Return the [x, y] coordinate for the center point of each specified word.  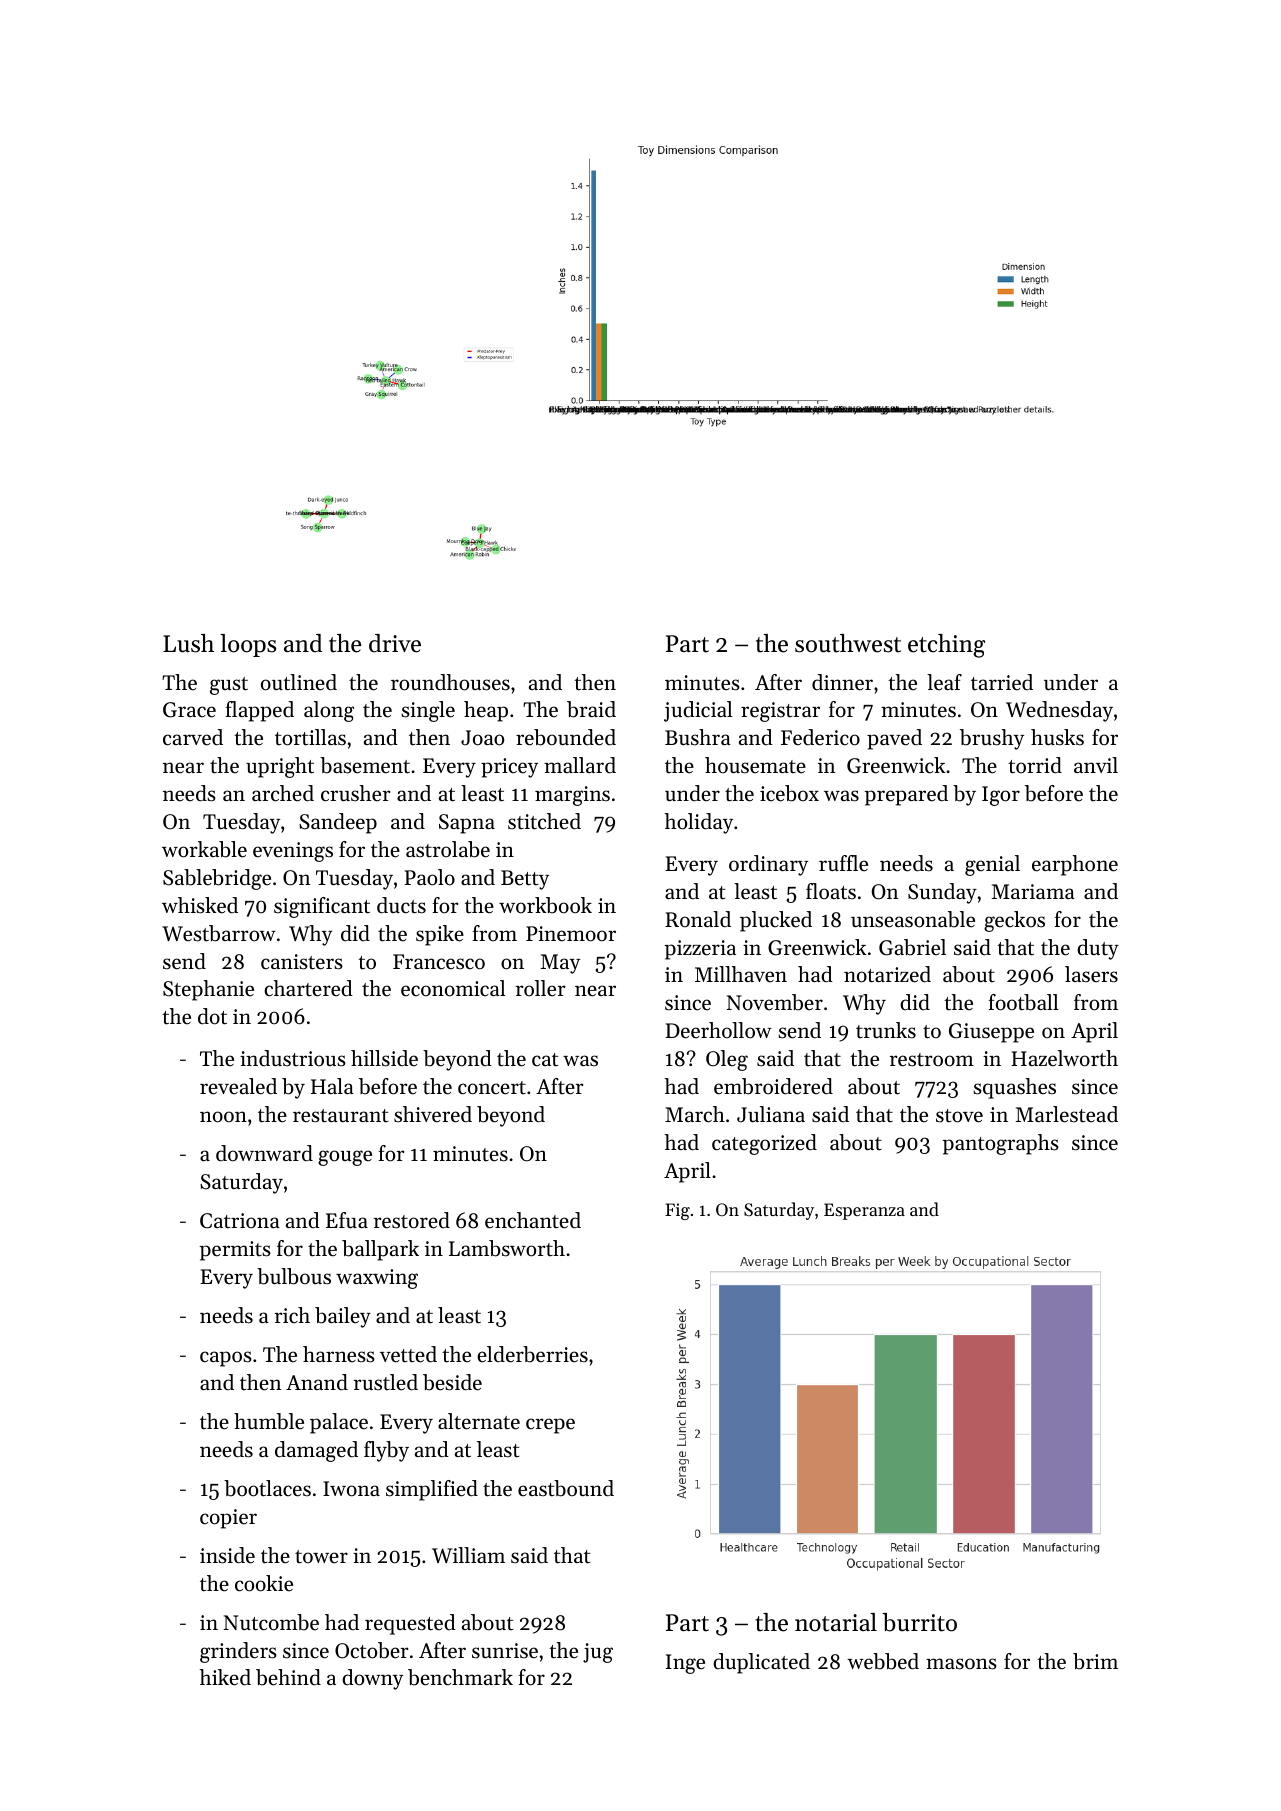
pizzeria [700, 950]
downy [372, 1679]
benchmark [460, 1677]
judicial [698, 711]
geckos [1014, 921]
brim [1095, 1661]
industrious [293, 1058]
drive [395, 643]
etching [946, 646]
